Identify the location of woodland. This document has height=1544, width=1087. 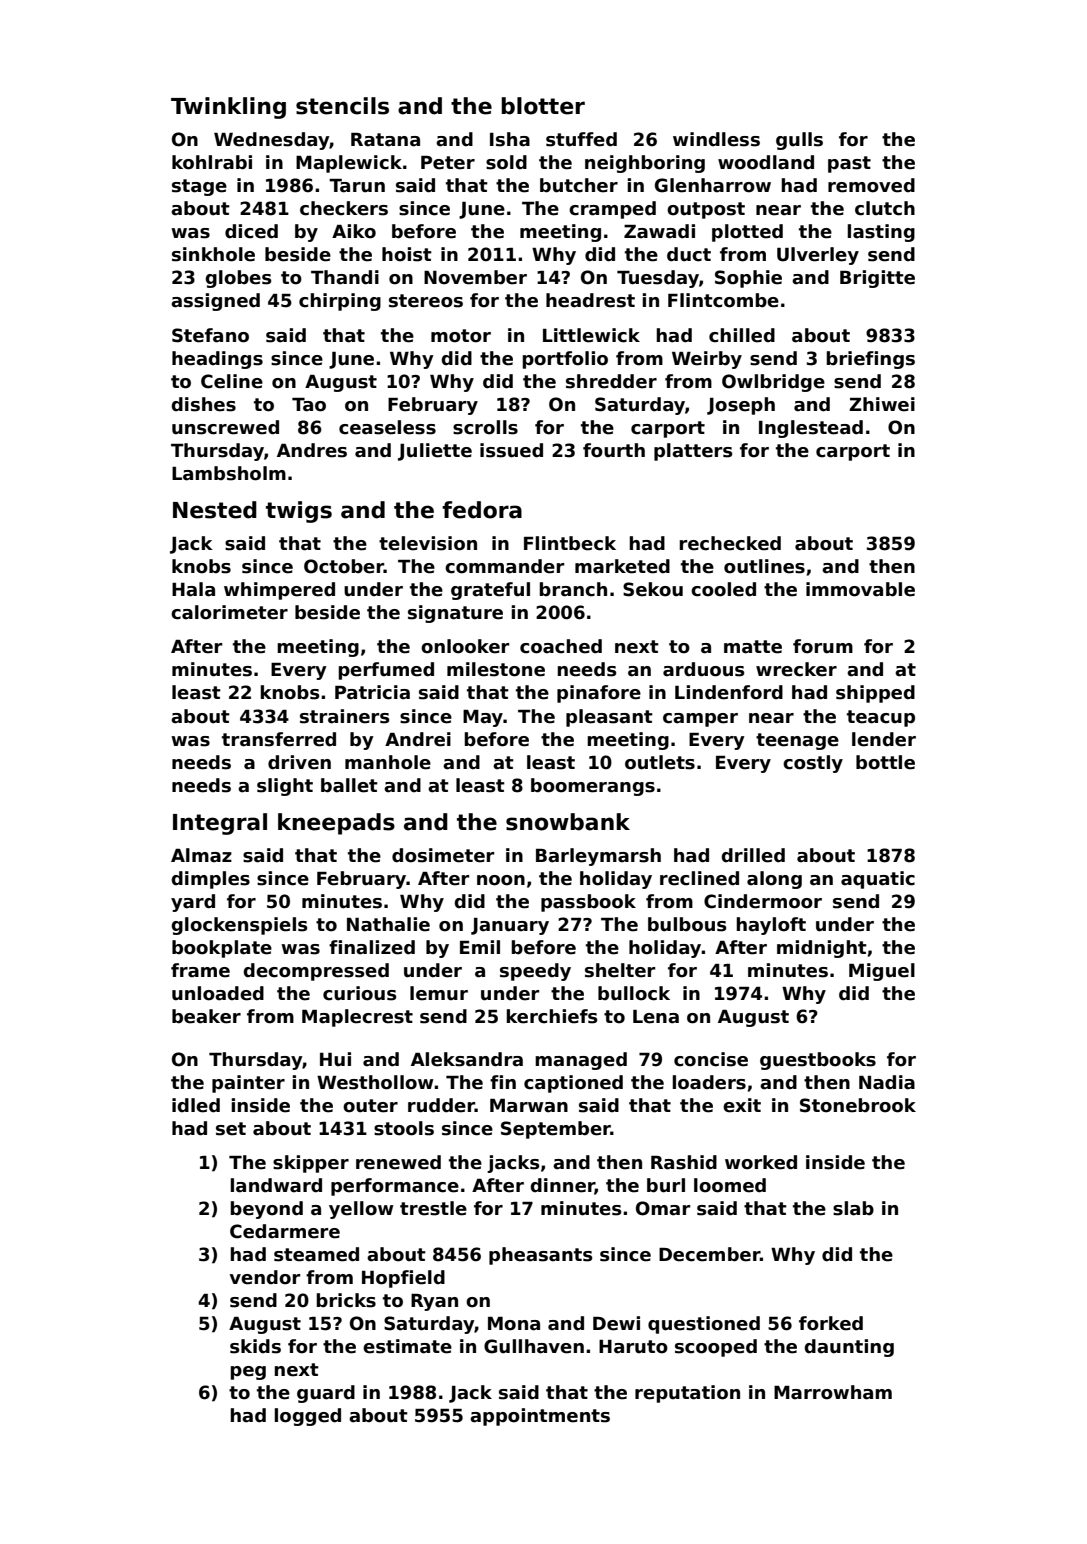
(766, 162).
